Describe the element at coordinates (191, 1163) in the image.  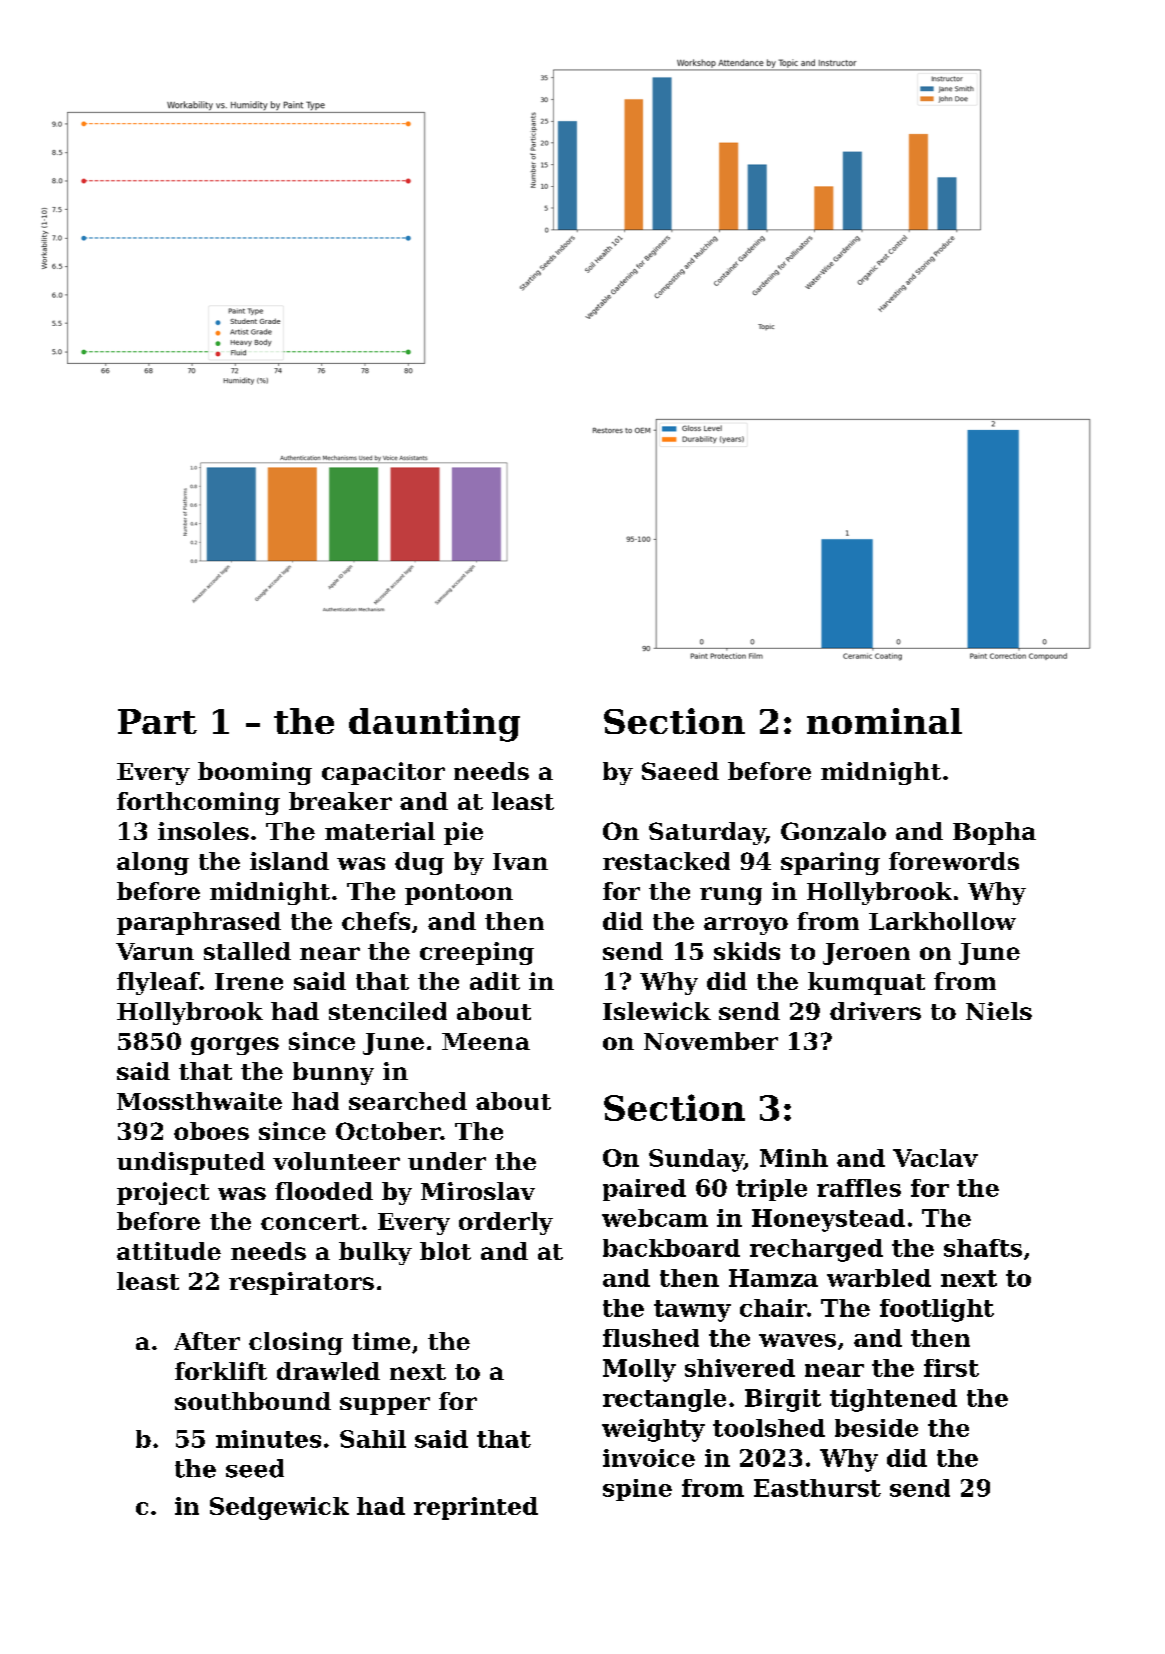
I see `undisputed` at that location.
